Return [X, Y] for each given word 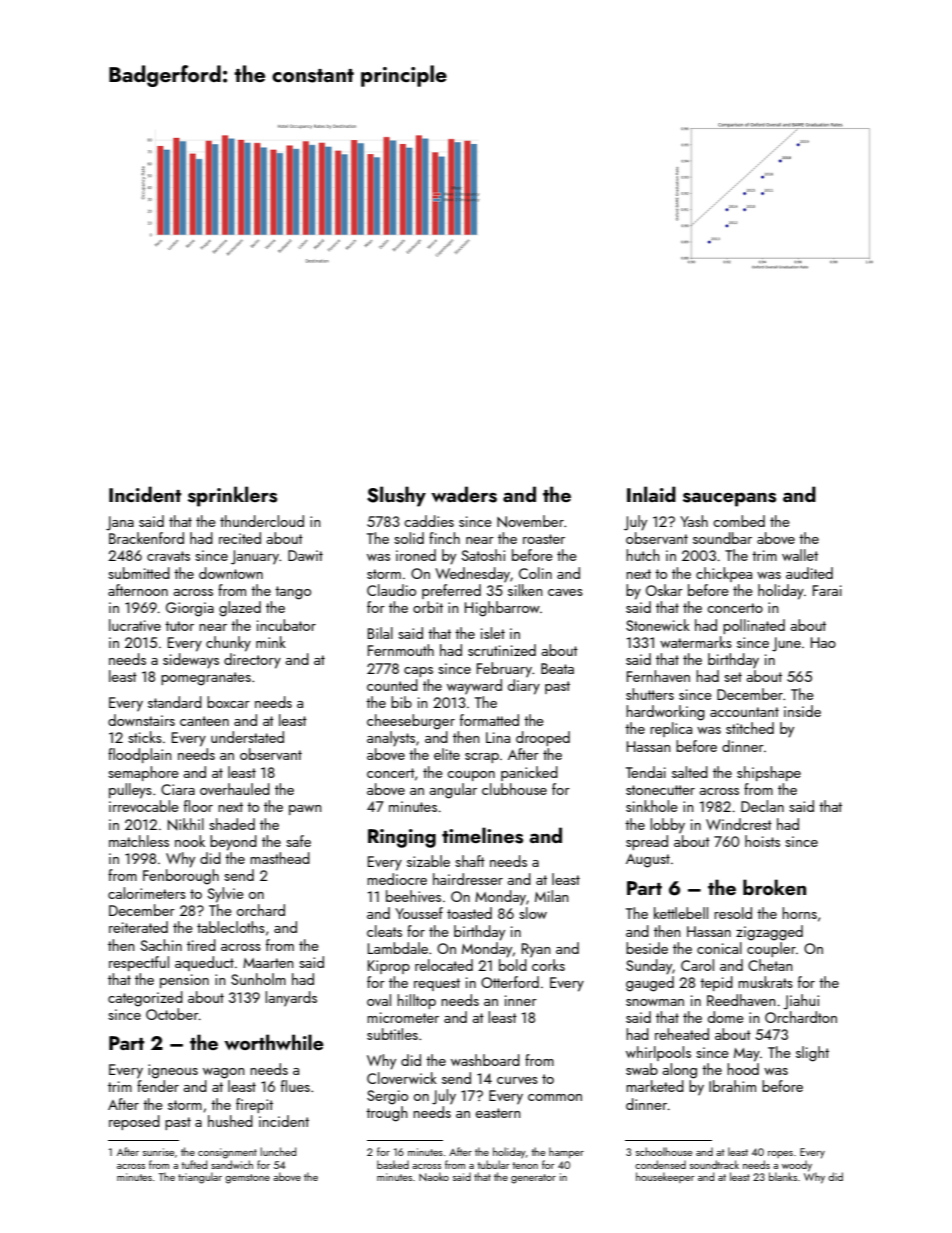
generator [533, 1179]
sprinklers [232, 496]
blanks [783, 1176]
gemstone [247, 1179]
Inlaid [651, 494]
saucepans [729, 499]
